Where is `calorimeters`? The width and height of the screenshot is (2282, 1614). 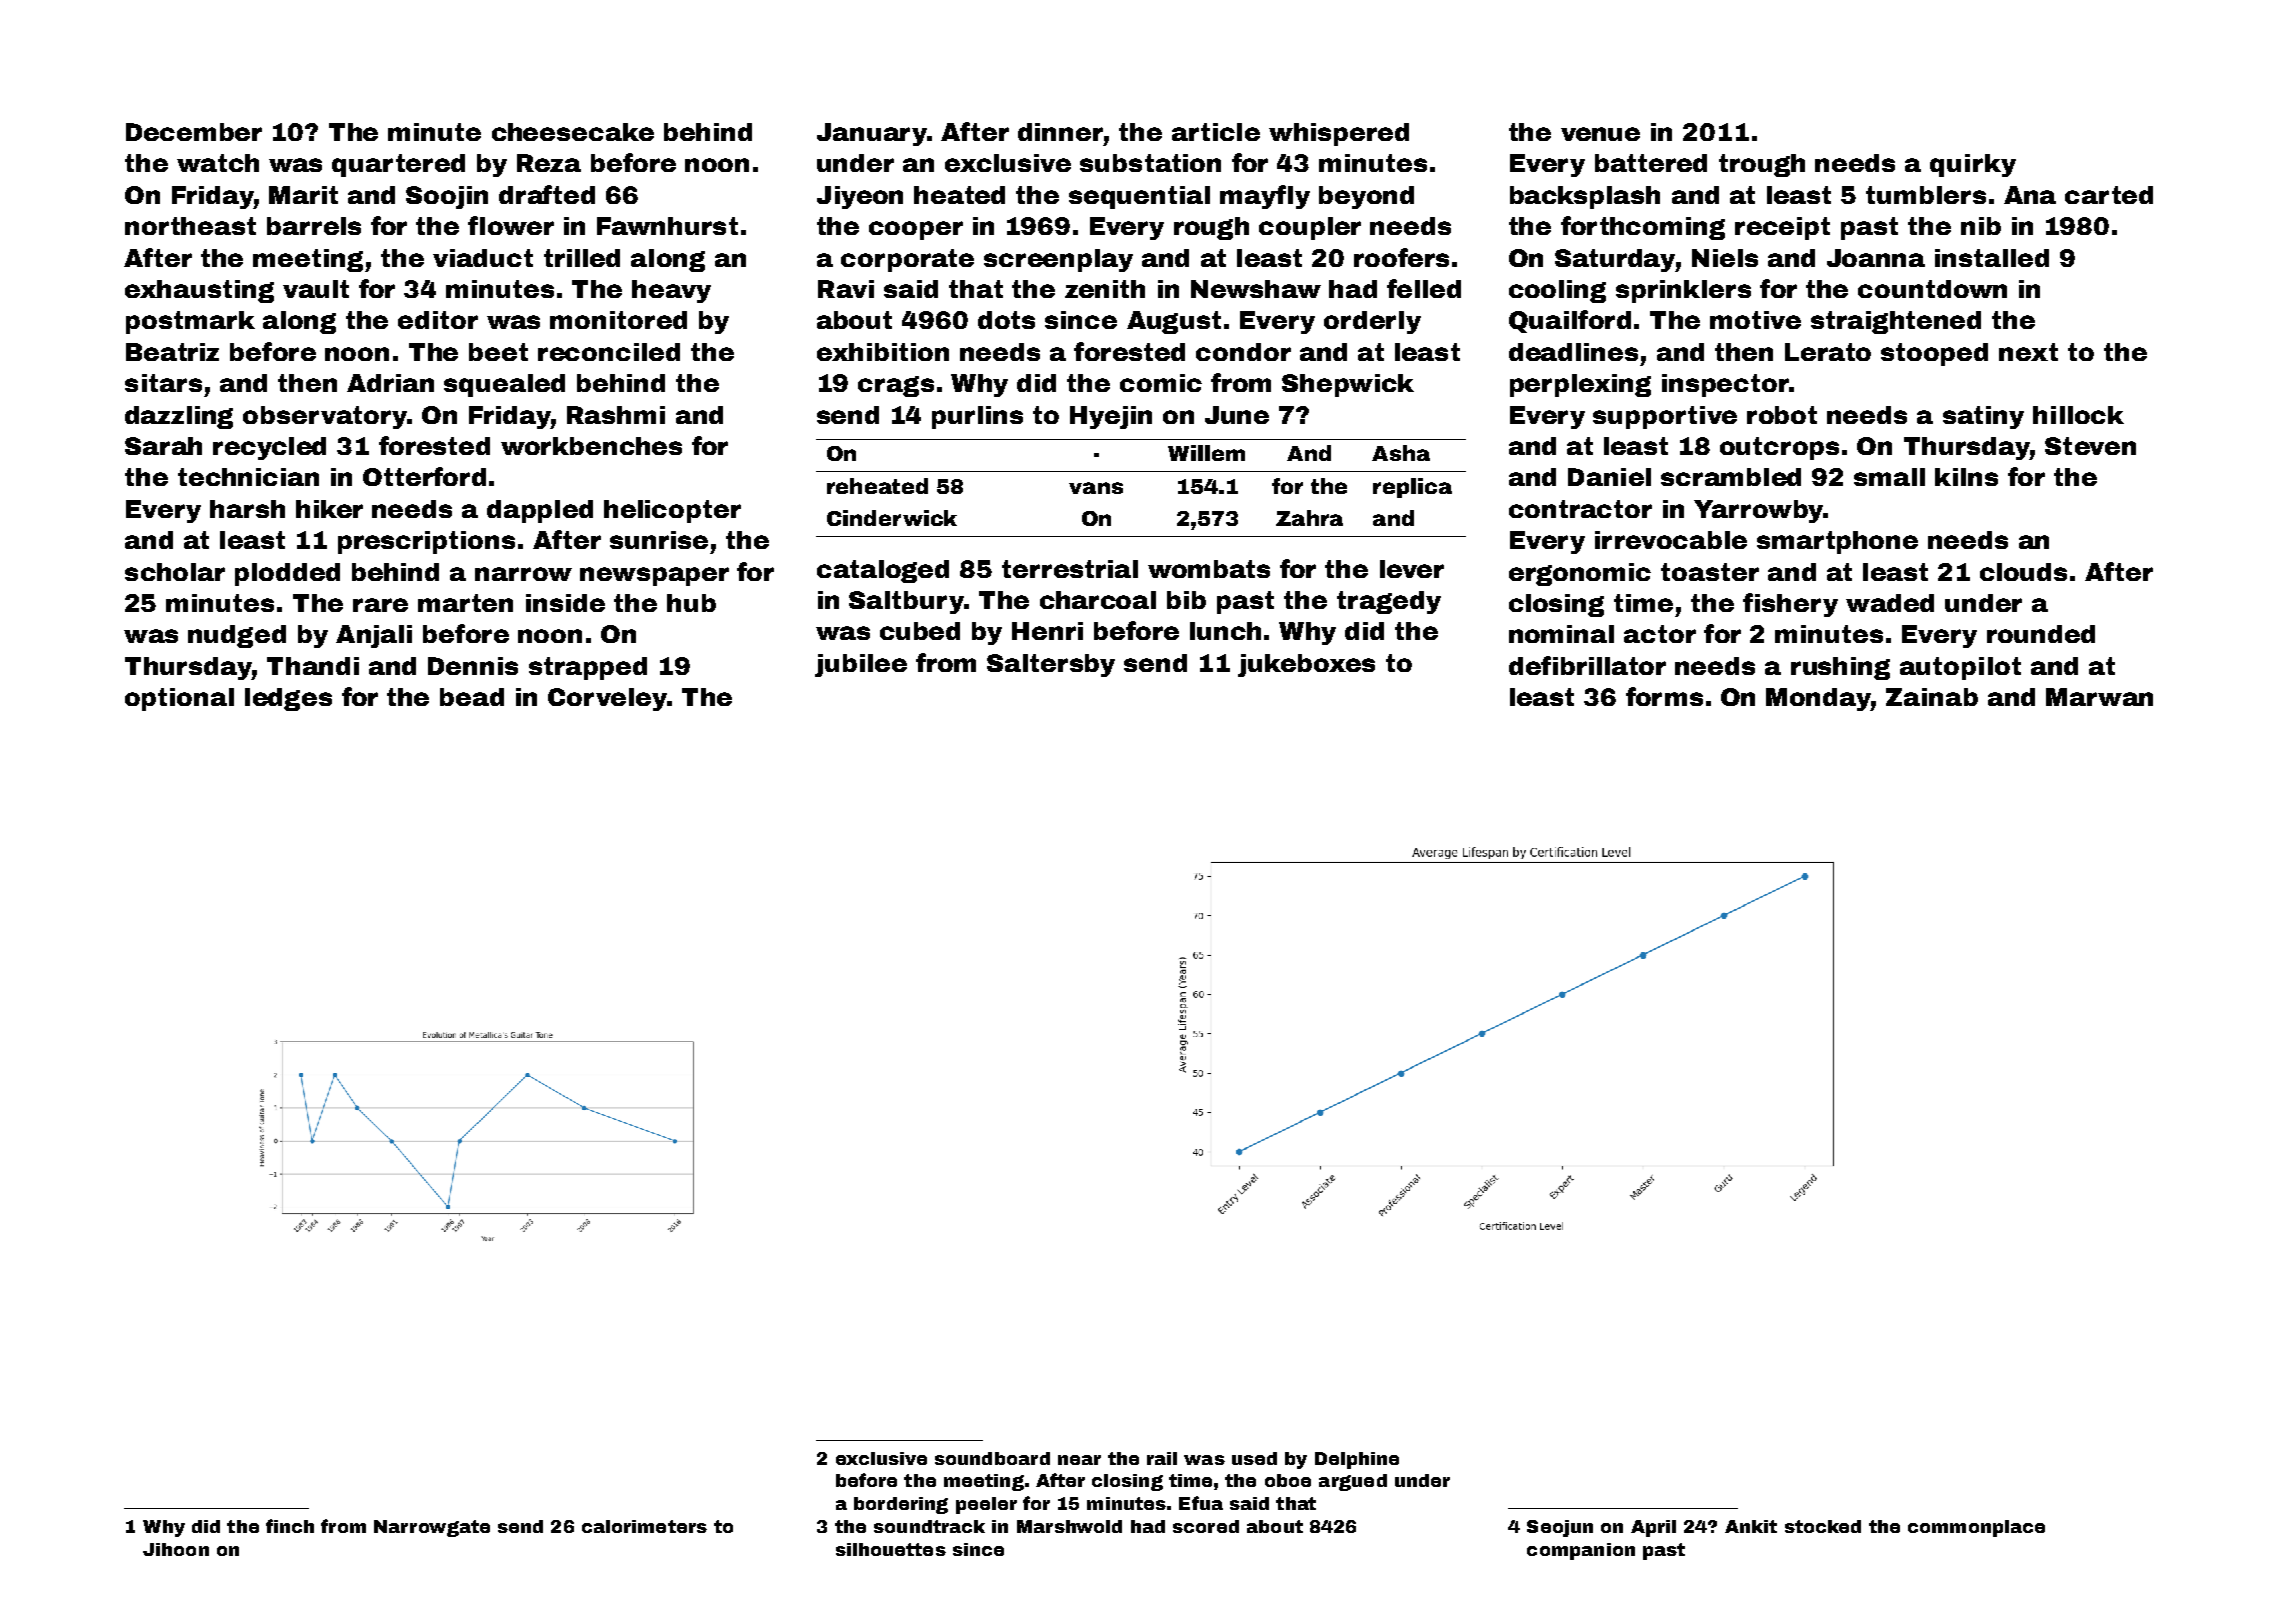 calorimeters is located at coordinates (644, 1526).
